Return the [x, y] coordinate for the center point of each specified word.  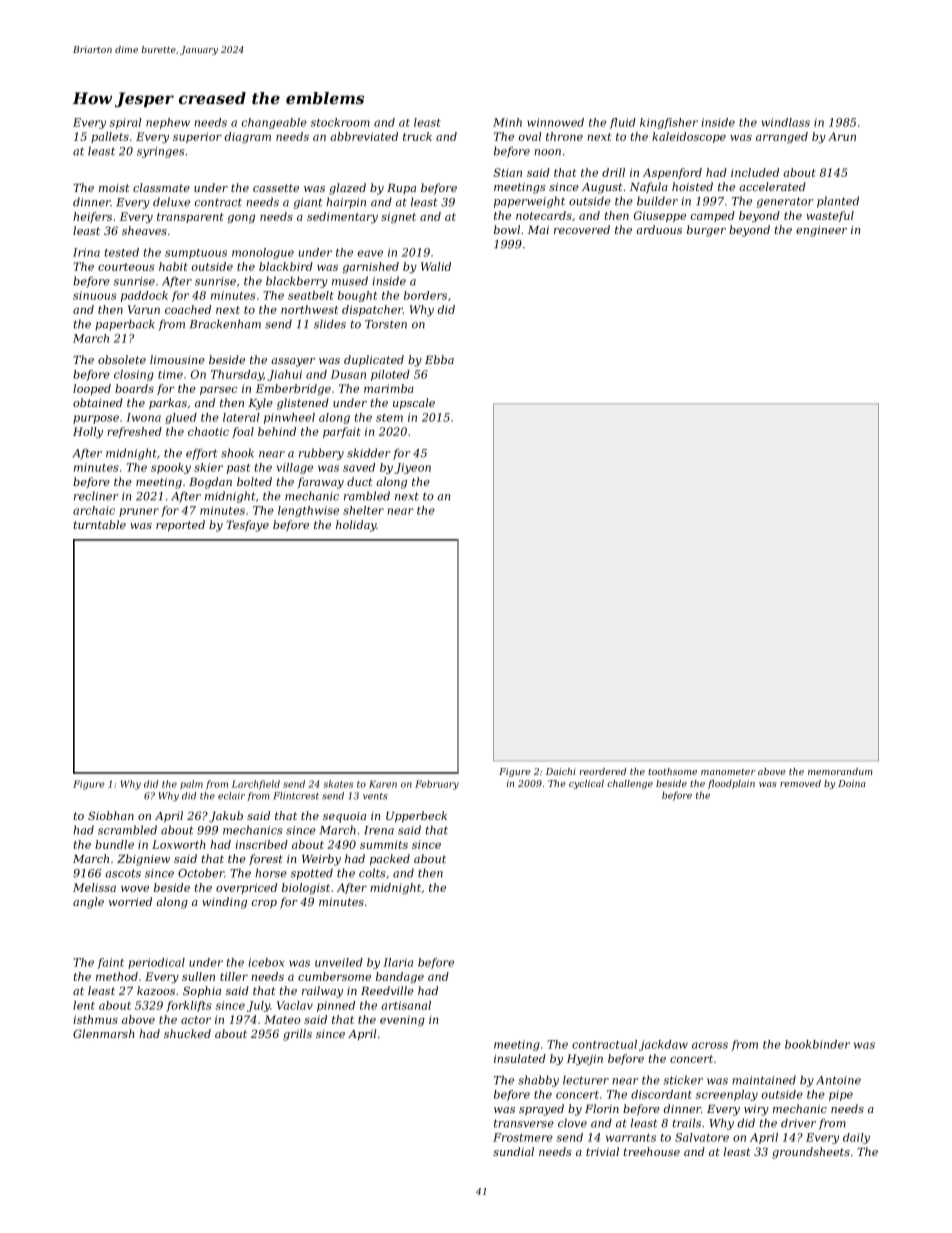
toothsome [672, 771]
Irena [379, 830]
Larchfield [256, 785]
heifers [92, 217]
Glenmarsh [103, 1033]
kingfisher [669, 123]
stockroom [340, 122]
